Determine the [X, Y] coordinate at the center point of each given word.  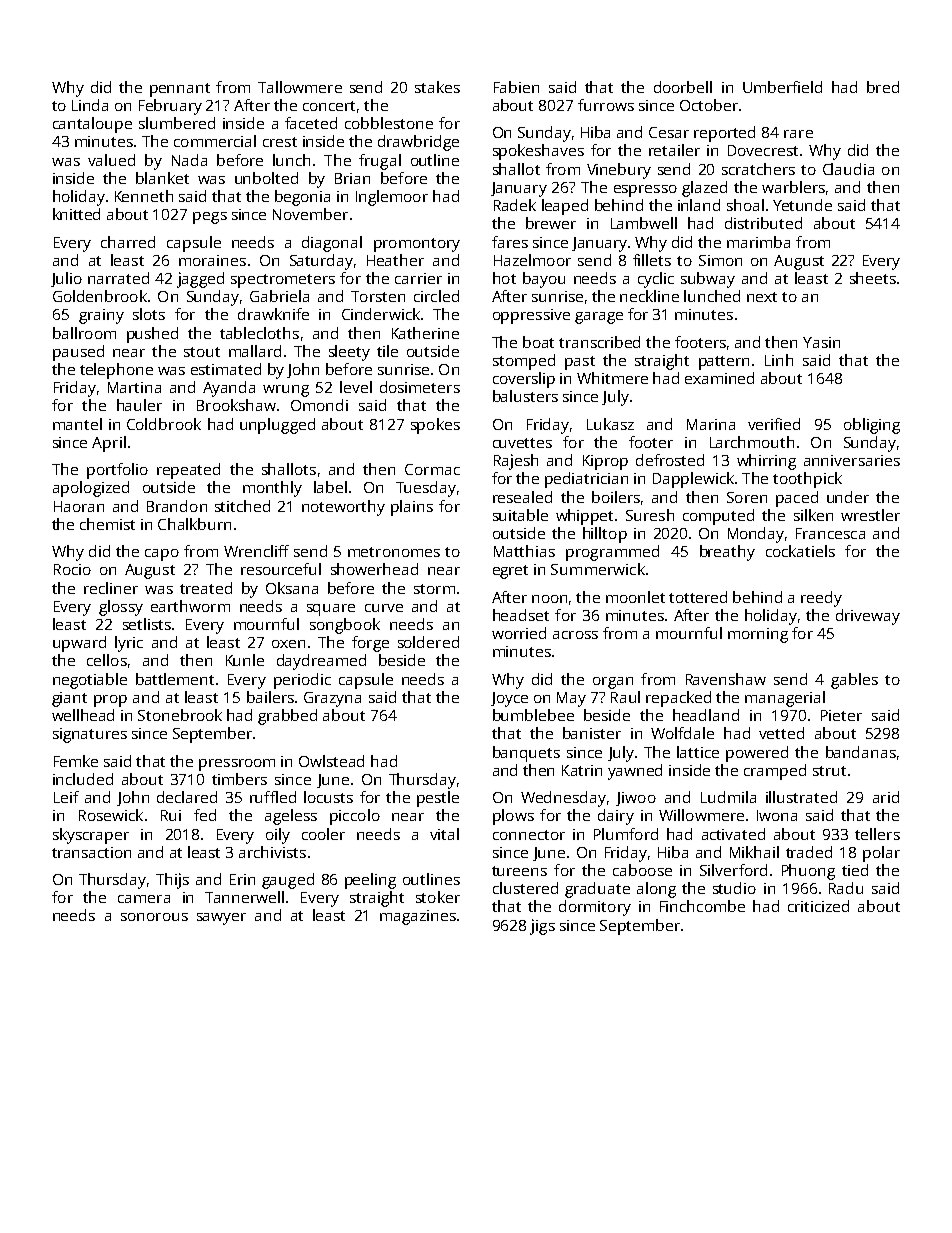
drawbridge [418, 143]
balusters [525, 396]
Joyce [509, 699]
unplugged [277, 426]
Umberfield [782, 87]
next [762, 297]
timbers [239, 779]
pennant [180, 90]
